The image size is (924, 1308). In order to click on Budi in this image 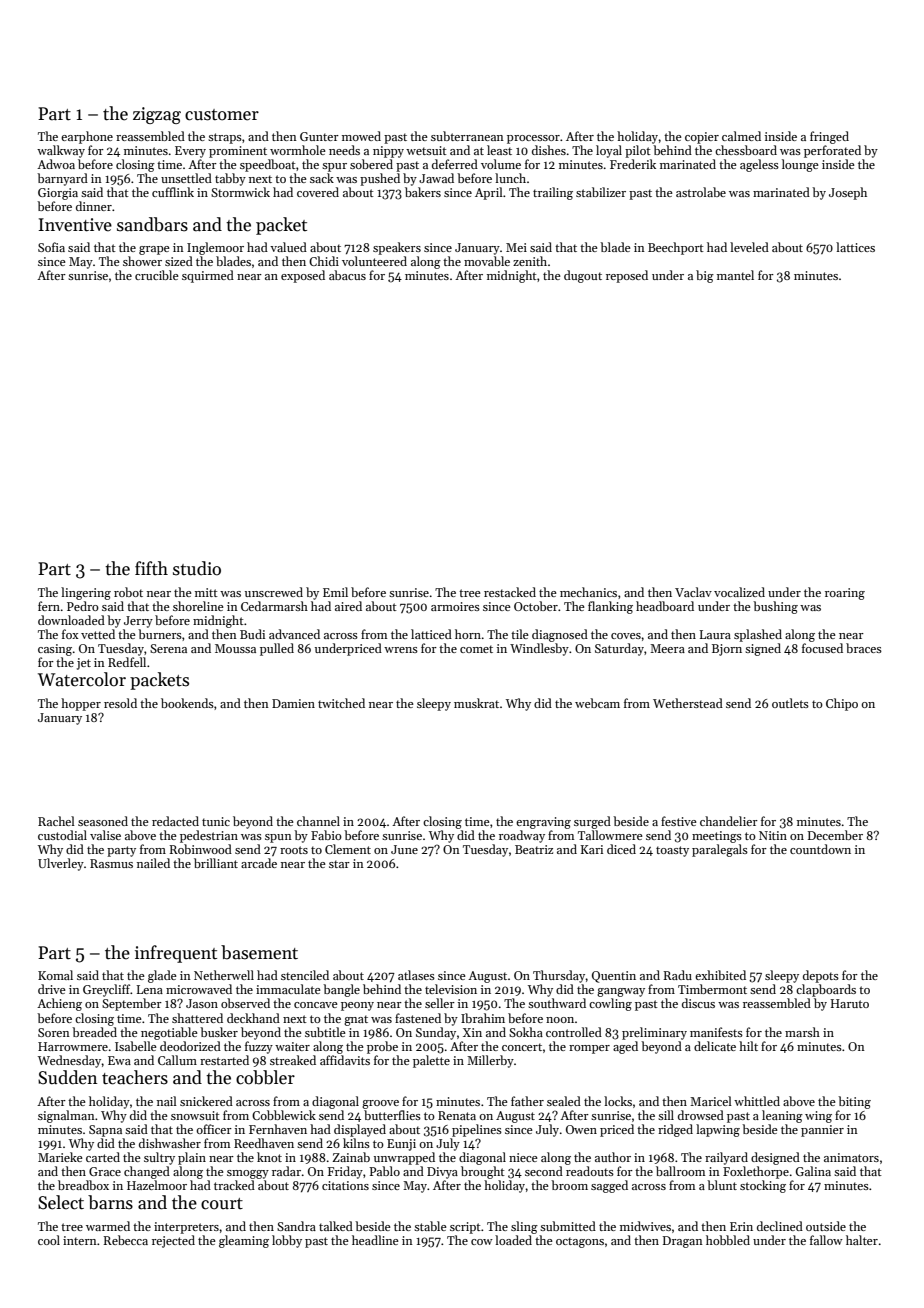, I will do `click(252, 634)`.
